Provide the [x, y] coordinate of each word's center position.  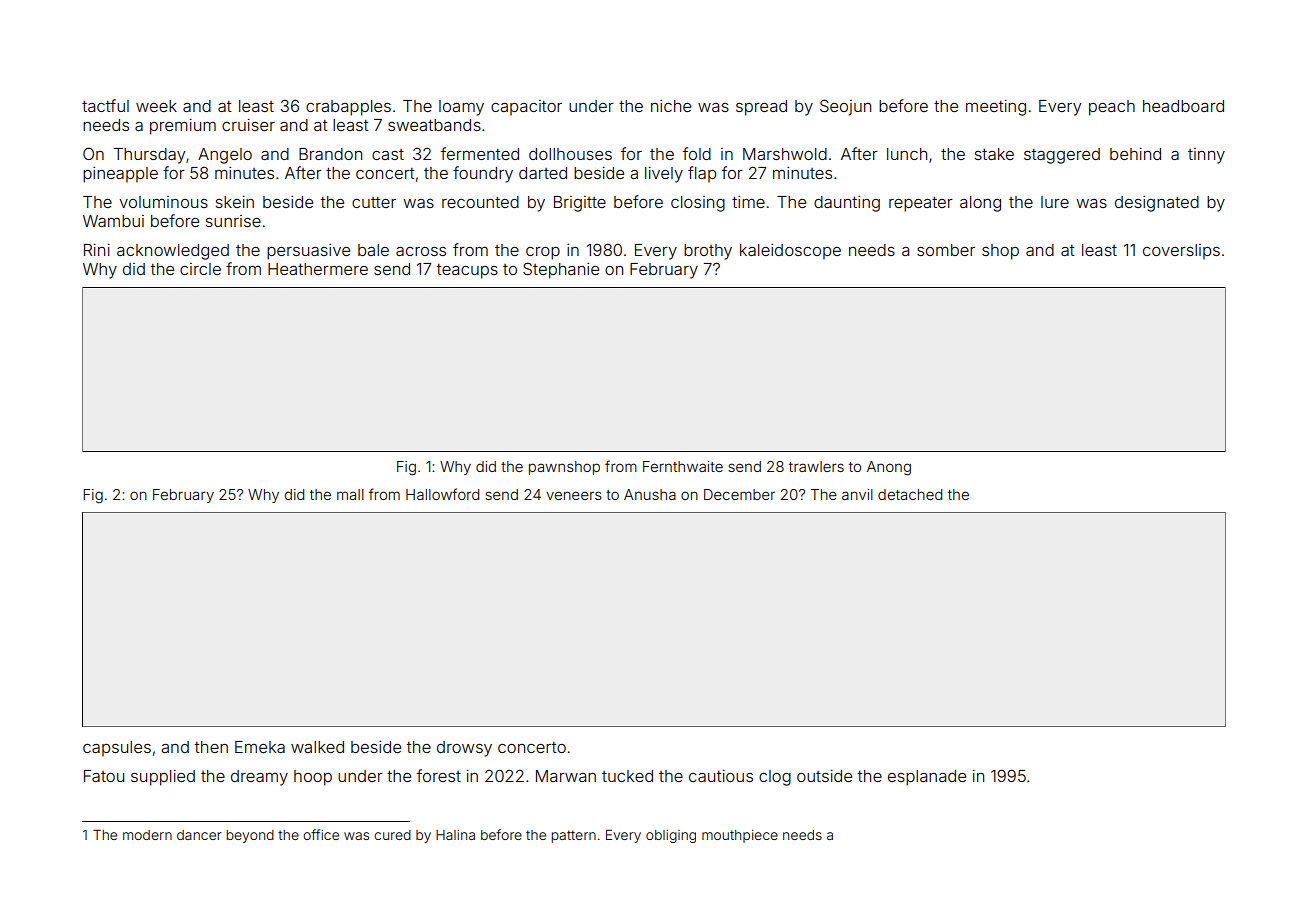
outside [824, 776]
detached [910, 494]
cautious [721, 776]
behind [1135, 154]
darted [543, 173]
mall [350, 494]
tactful [105, 105]
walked [317, 747]
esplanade [927, 778]
